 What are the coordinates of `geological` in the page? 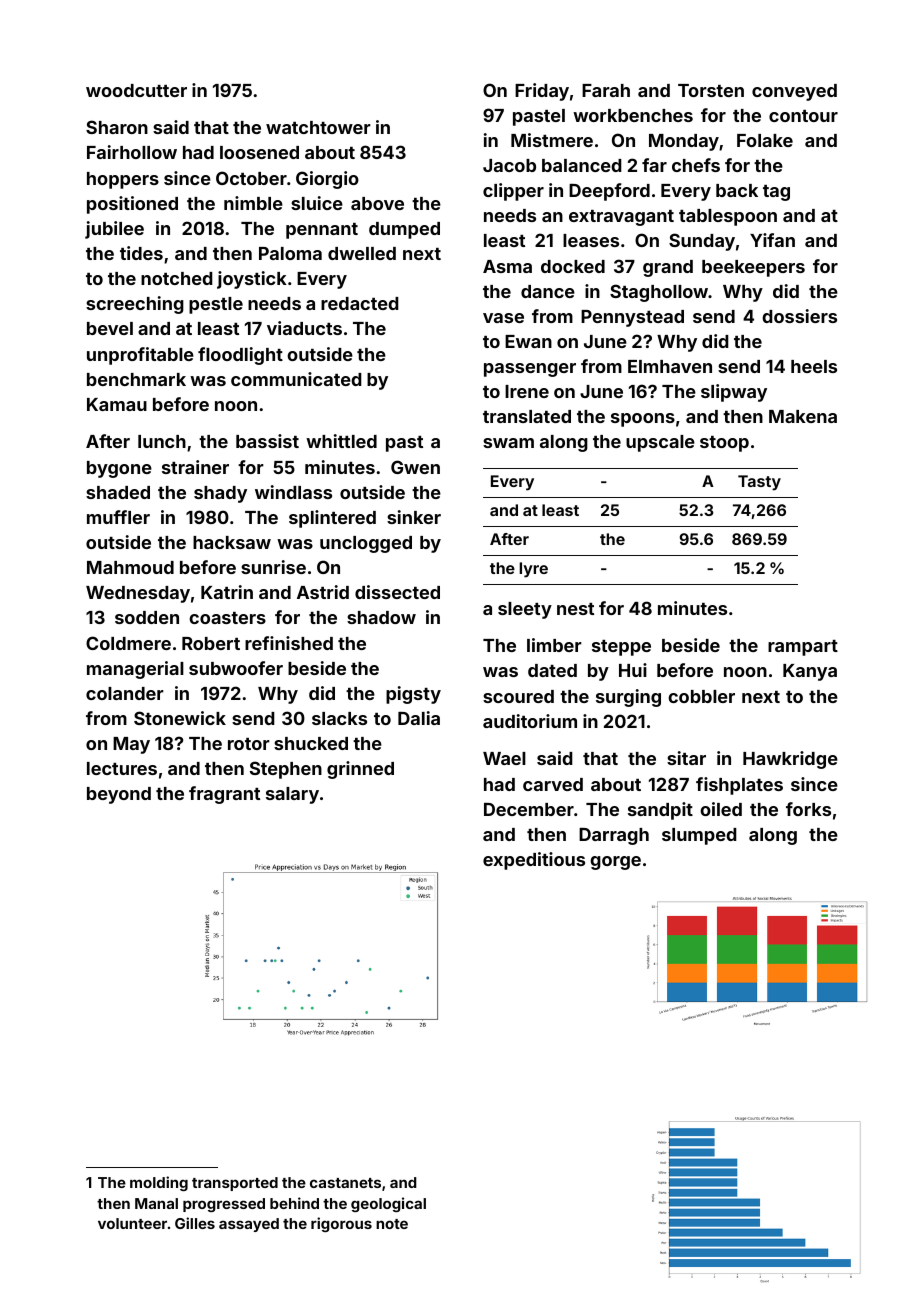 It's located at (388, 1204).
